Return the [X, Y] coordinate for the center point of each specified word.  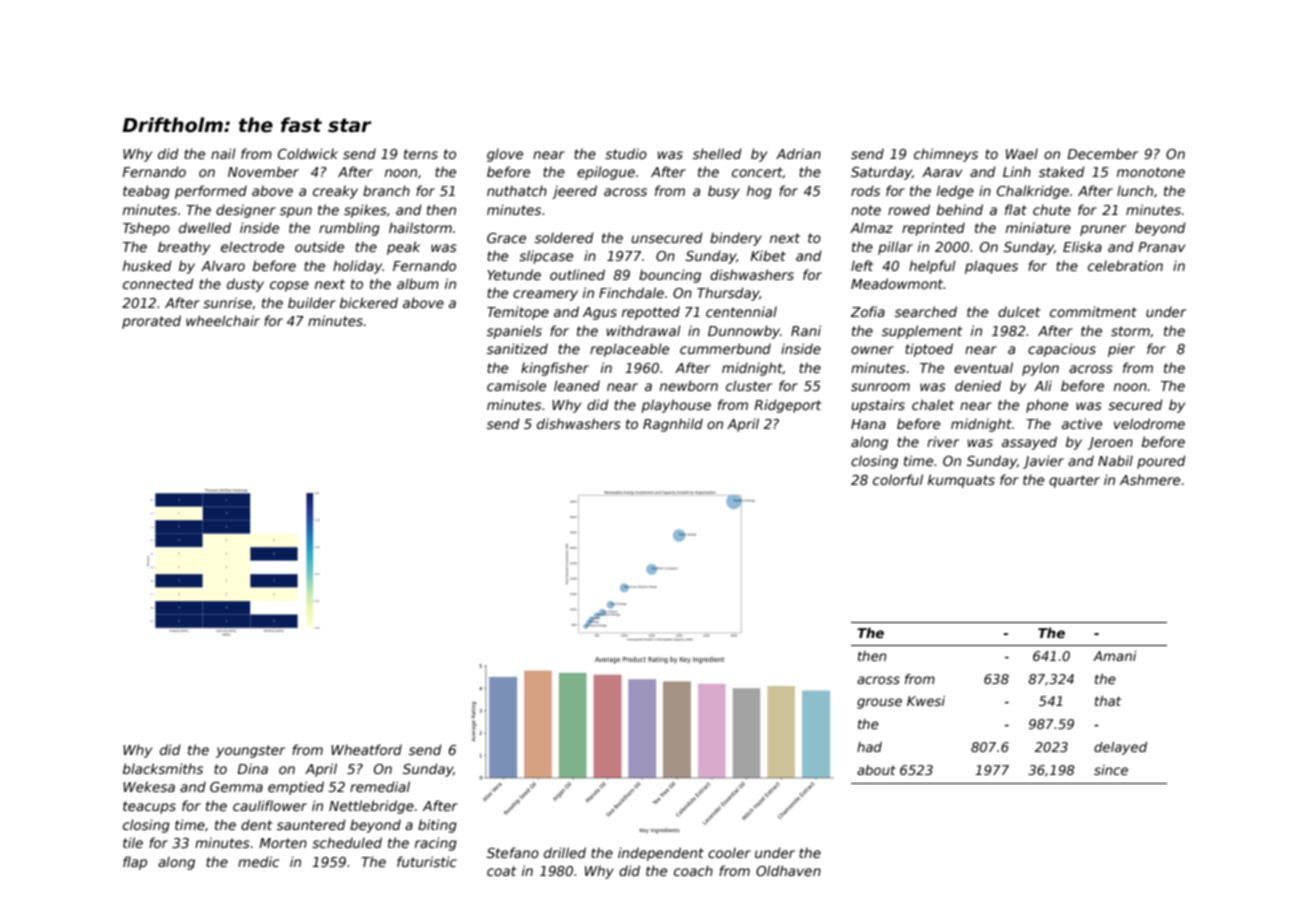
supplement [922, 332]
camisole [516, 385]
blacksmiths [163, 768]
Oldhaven [788, 870]
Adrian [798, 153]
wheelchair [223, 320]
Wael [1022, 153]
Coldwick [308, 153]
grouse [879, 703]
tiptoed [929, 350]
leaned [577, 385]
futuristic [427, 861]
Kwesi [926, 701]
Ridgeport [787, 406]
